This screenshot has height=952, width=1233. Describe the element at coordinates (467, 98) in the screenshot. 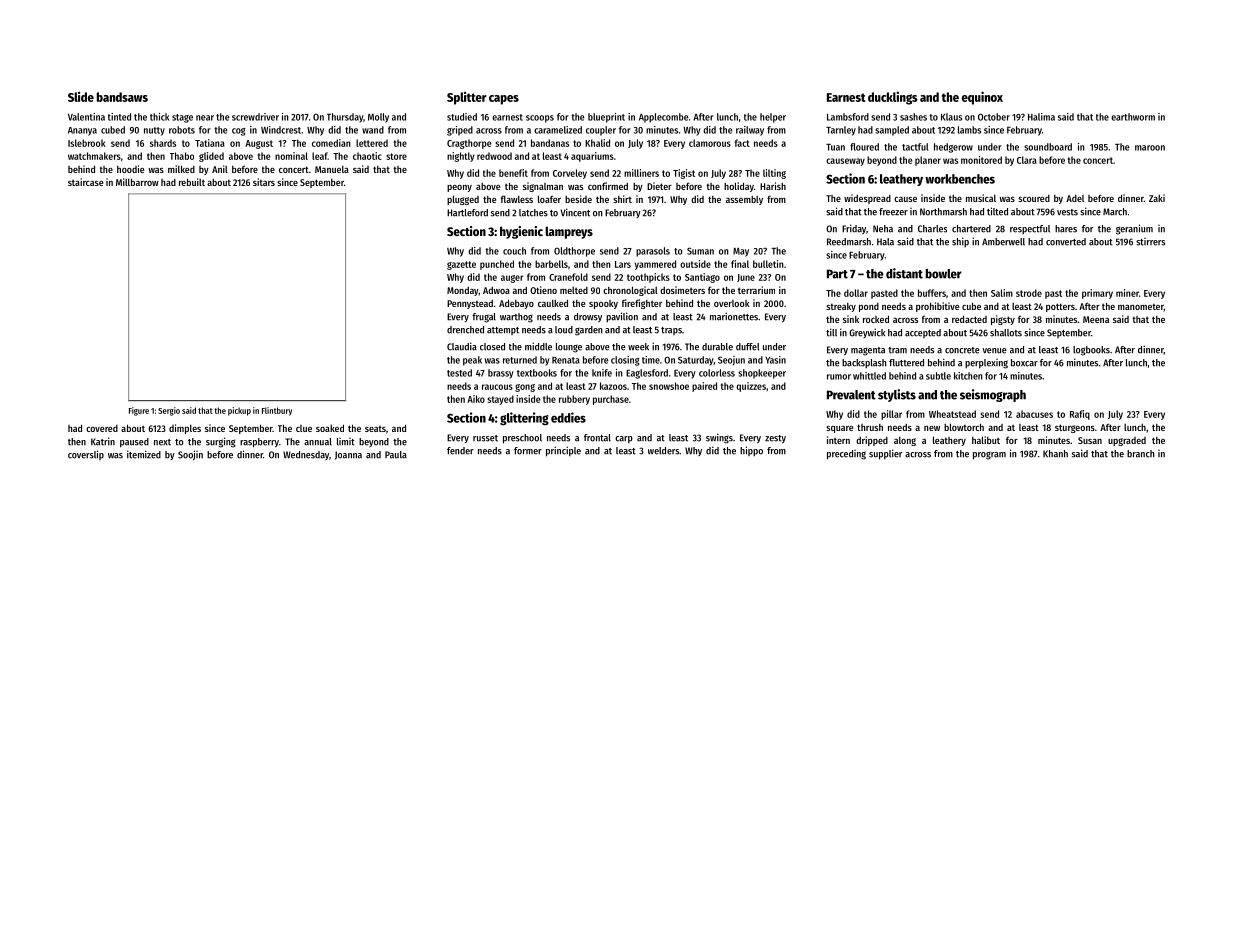

I see `Splitter` at that location.
